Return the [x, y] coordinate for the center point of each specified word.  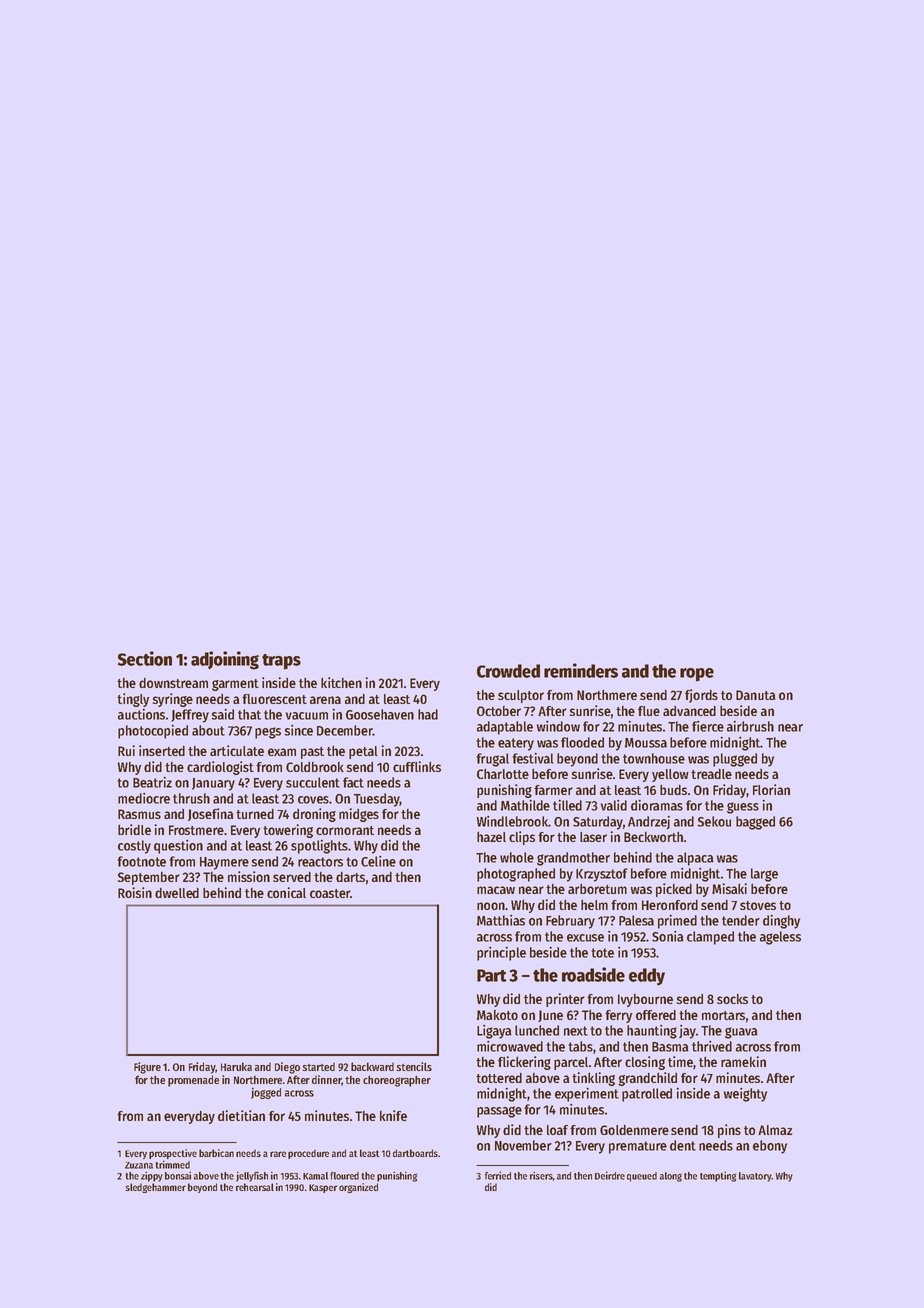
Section [144, 658]
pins [729, 1131]
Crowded [508, 671]
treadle [711, 773]
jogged [266, 1093]
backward [372, 1066]
